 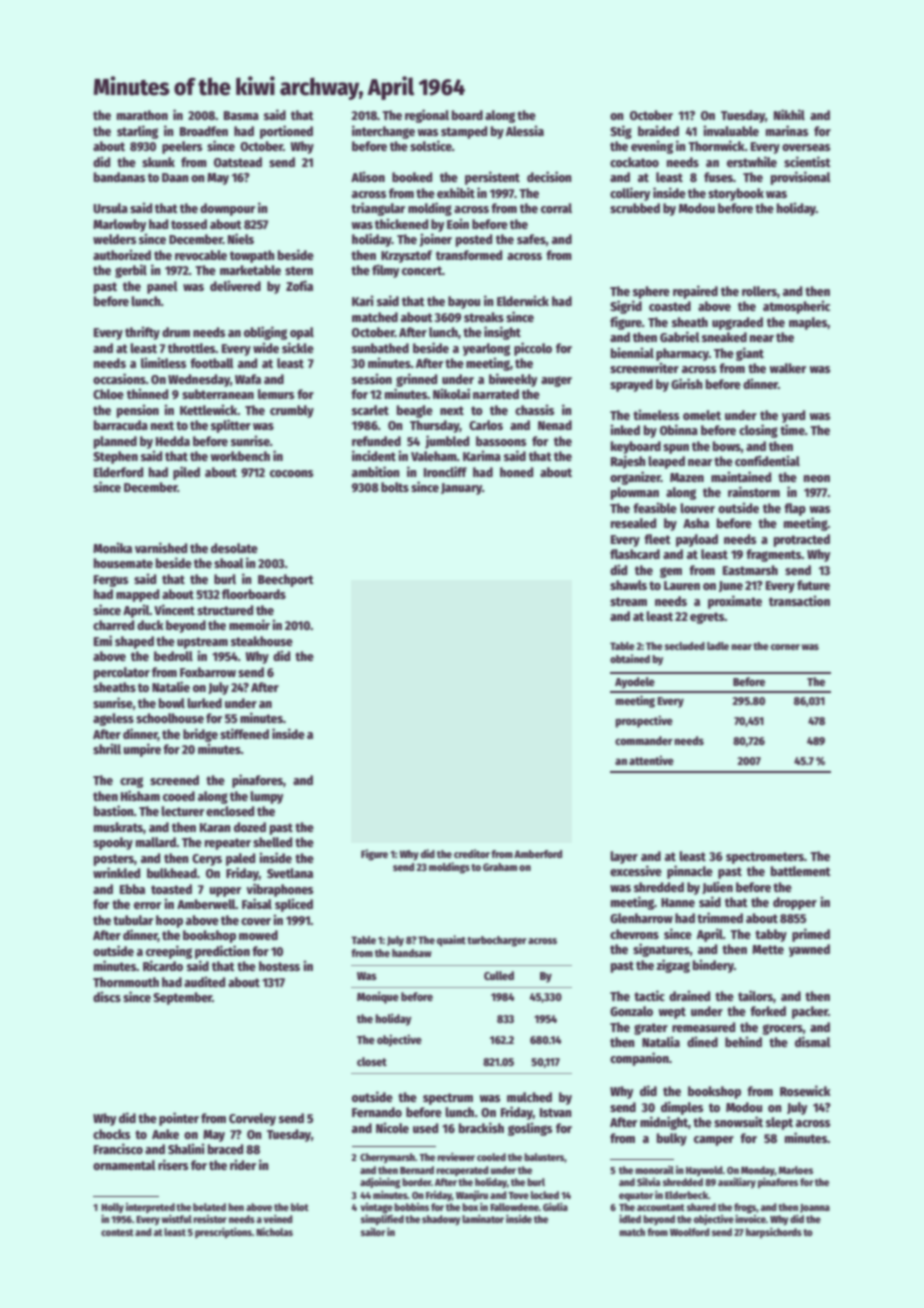 I want to click on sprayed, so click(x=631, y=385).
